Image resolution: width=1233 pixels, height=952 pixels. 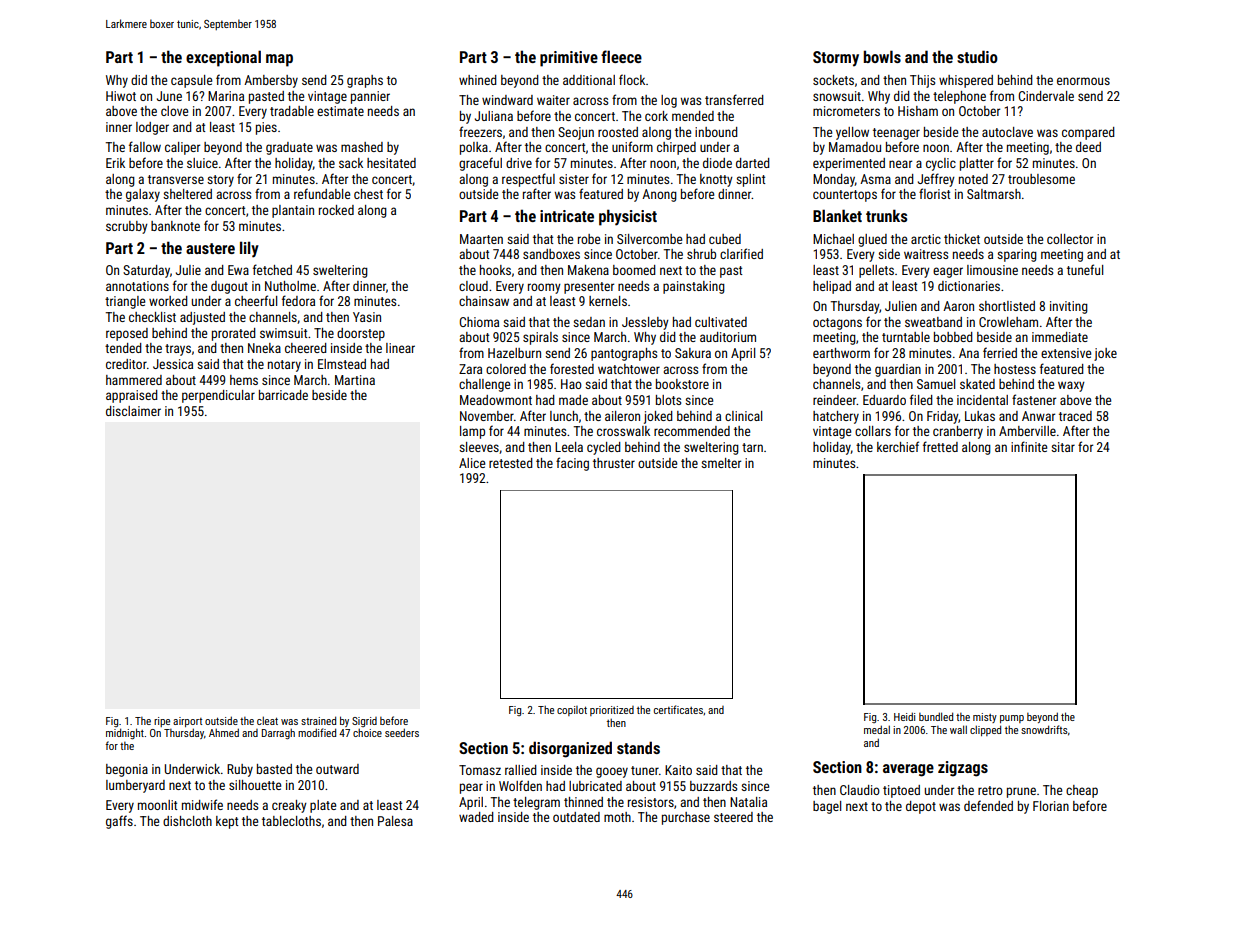 I want to click on midwife, so click(x=202, y=804).
